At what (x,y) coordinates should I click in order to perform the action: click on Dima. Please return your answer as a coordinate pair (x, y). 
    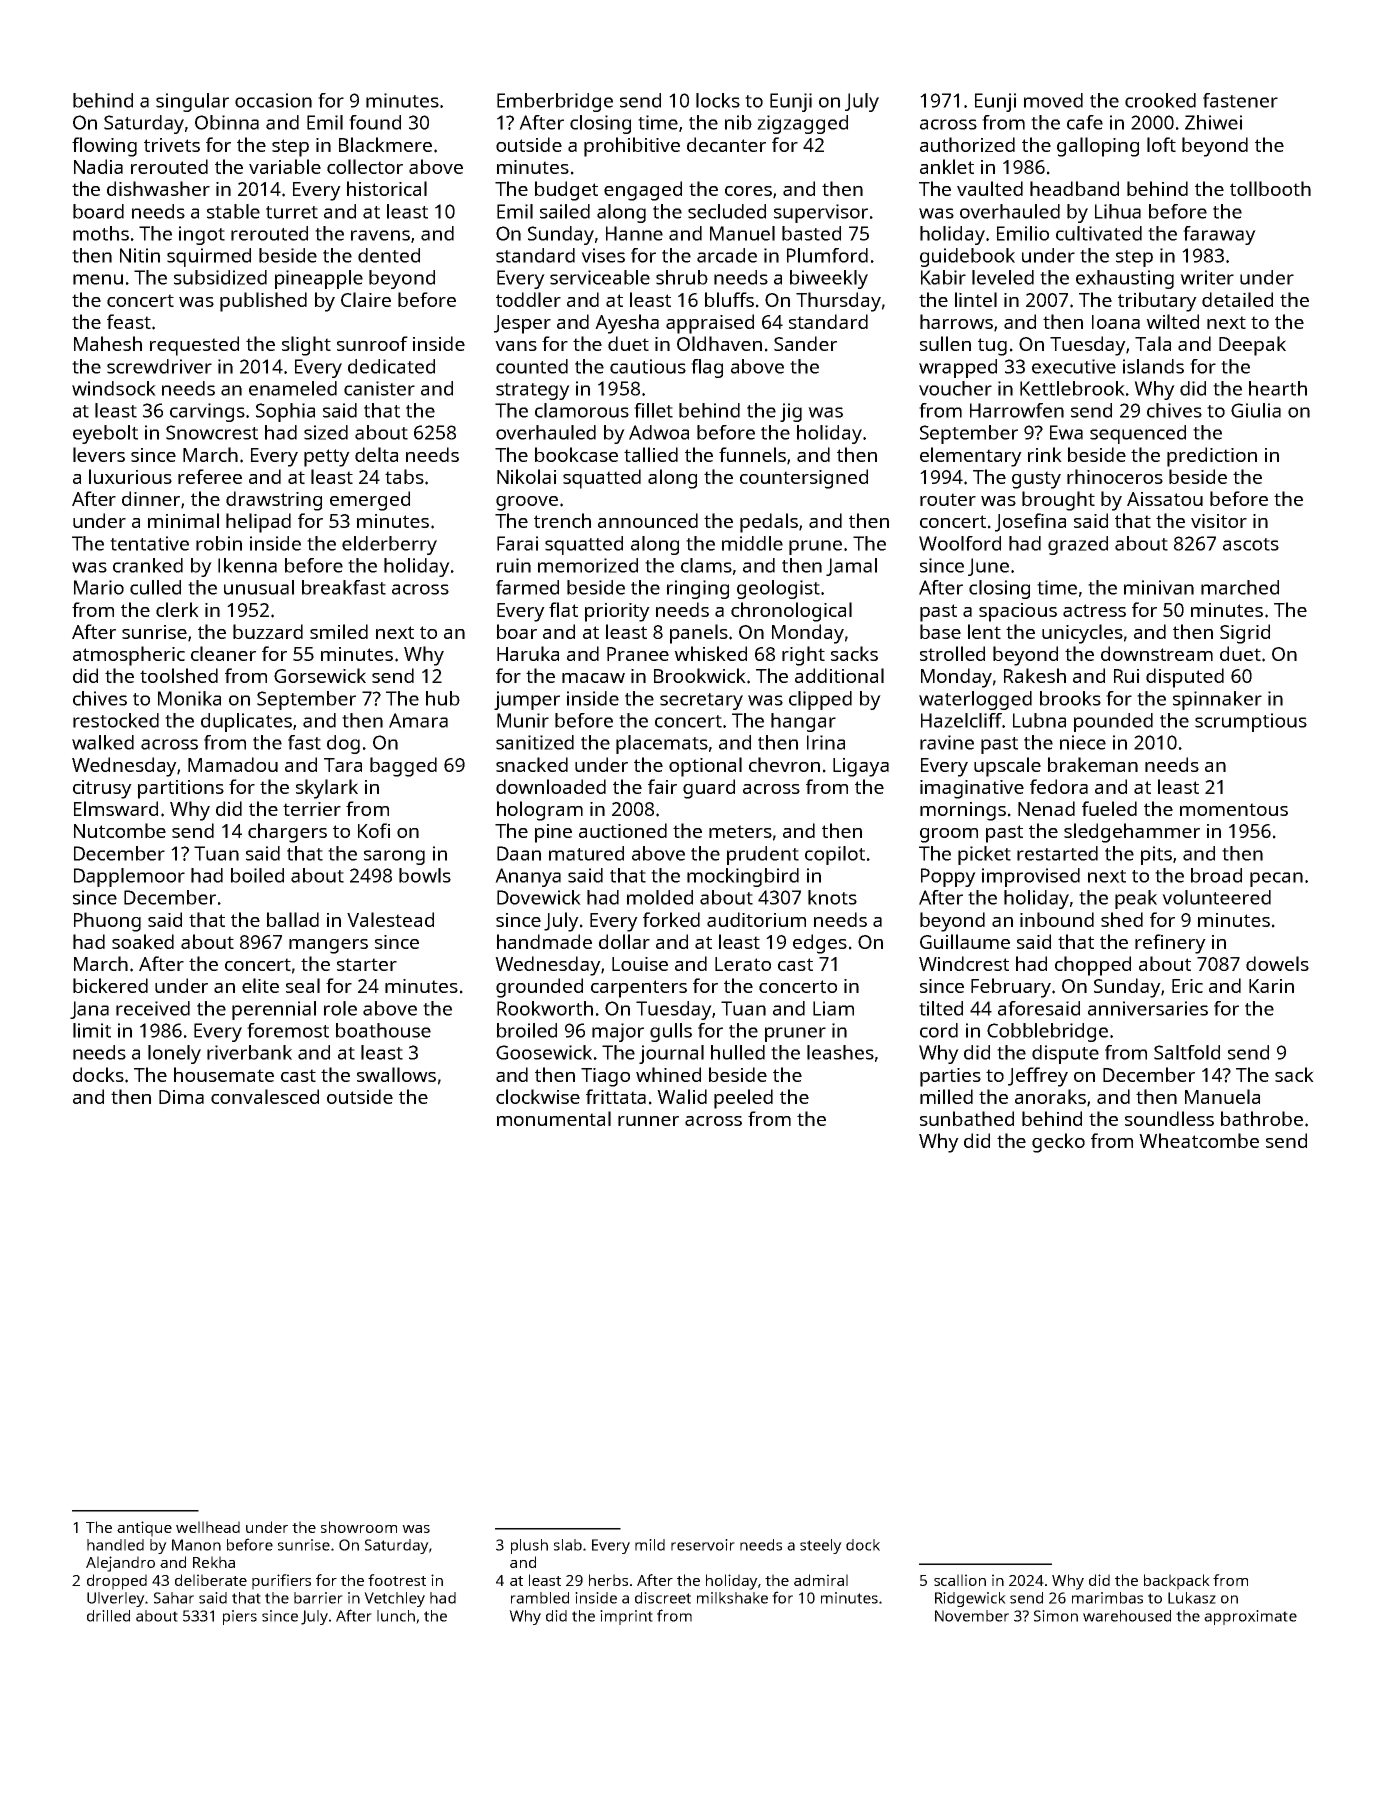
    Looking at the image, I should click on (181, 1097).
